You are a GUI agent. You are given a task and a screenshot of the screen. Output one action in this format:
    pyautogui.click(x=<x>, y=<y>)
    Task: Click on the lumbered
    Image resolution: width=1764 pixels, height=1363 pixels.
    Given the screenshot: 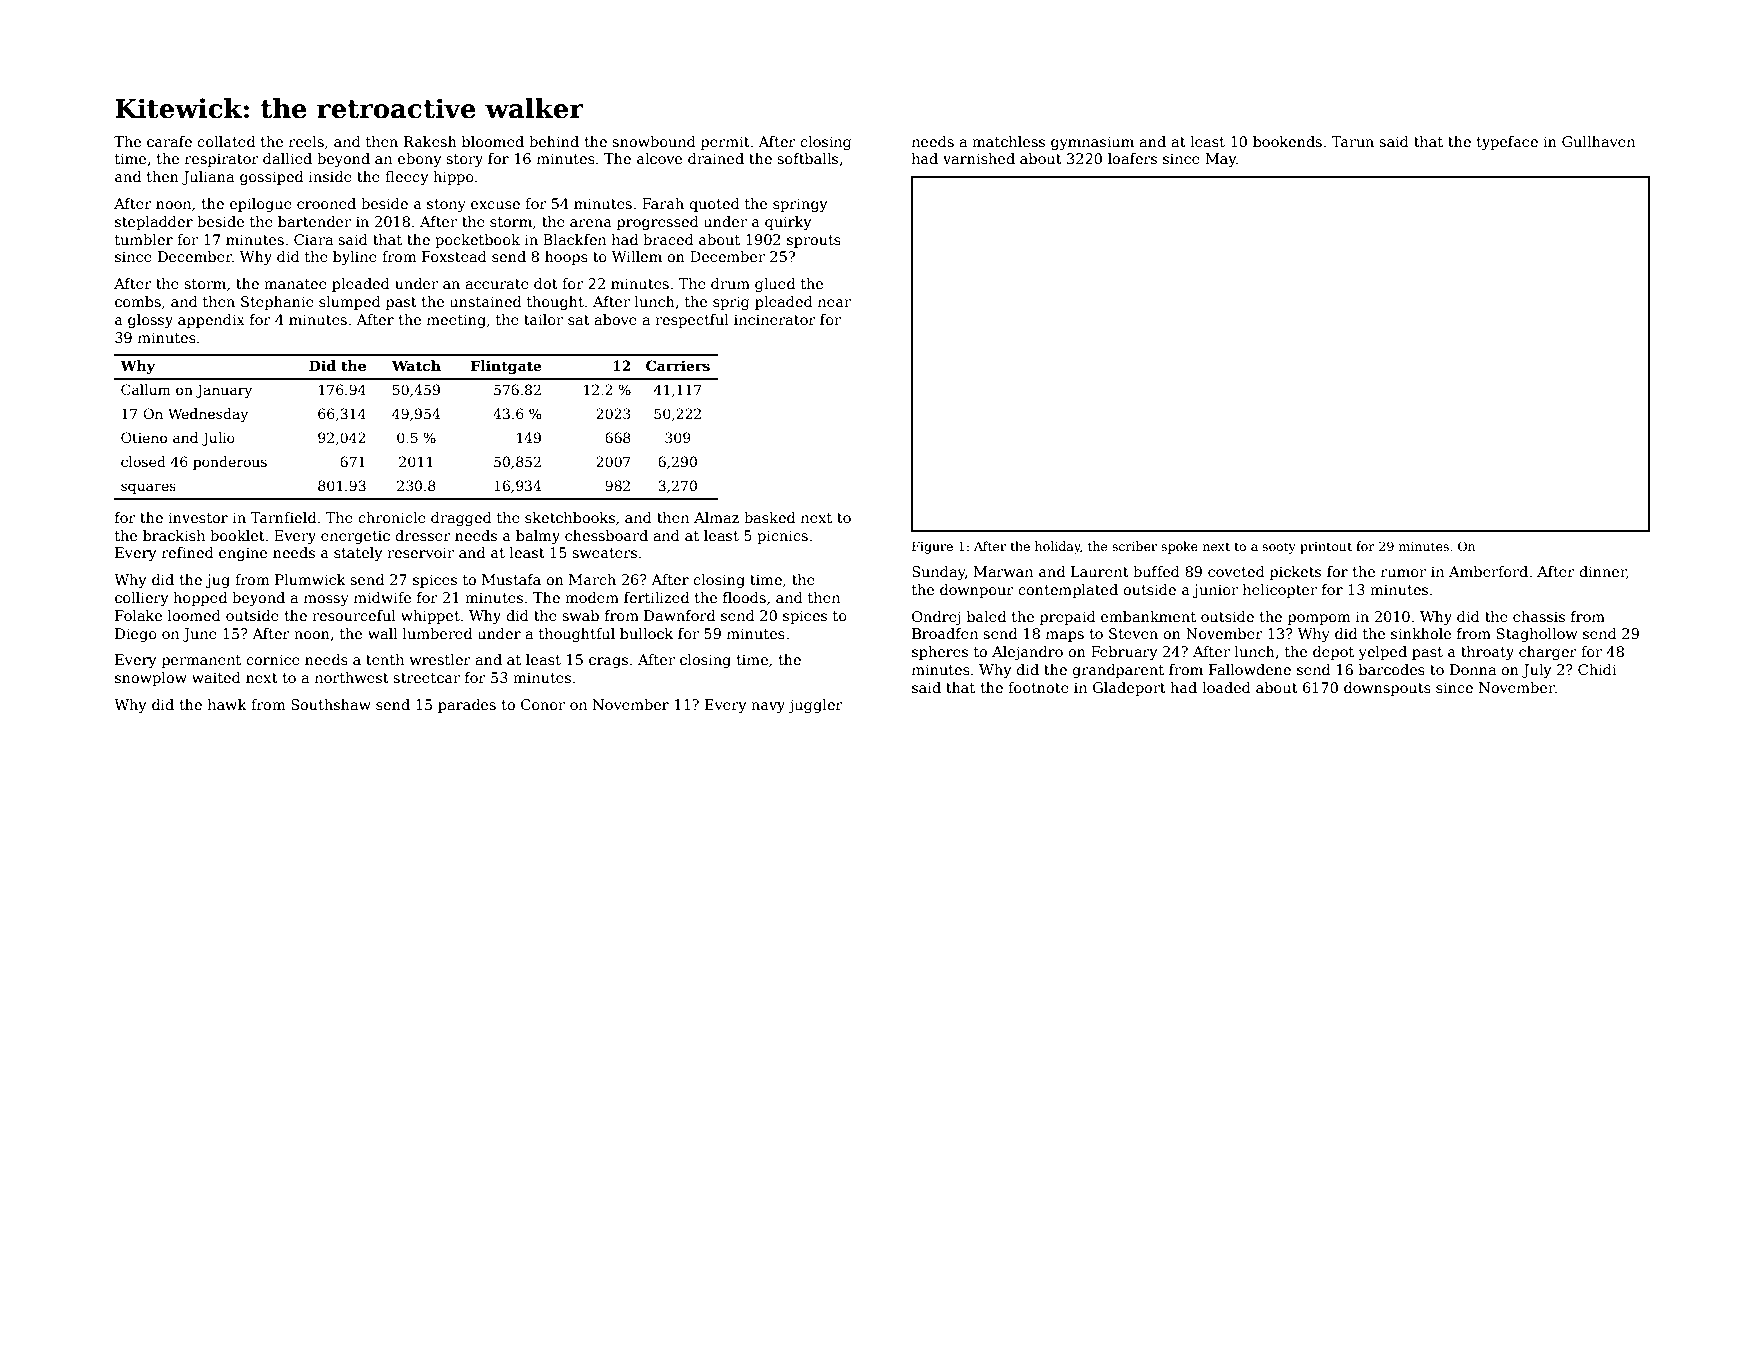 What is the action you would take?
    pyautogui.click(x=437, y=633)
